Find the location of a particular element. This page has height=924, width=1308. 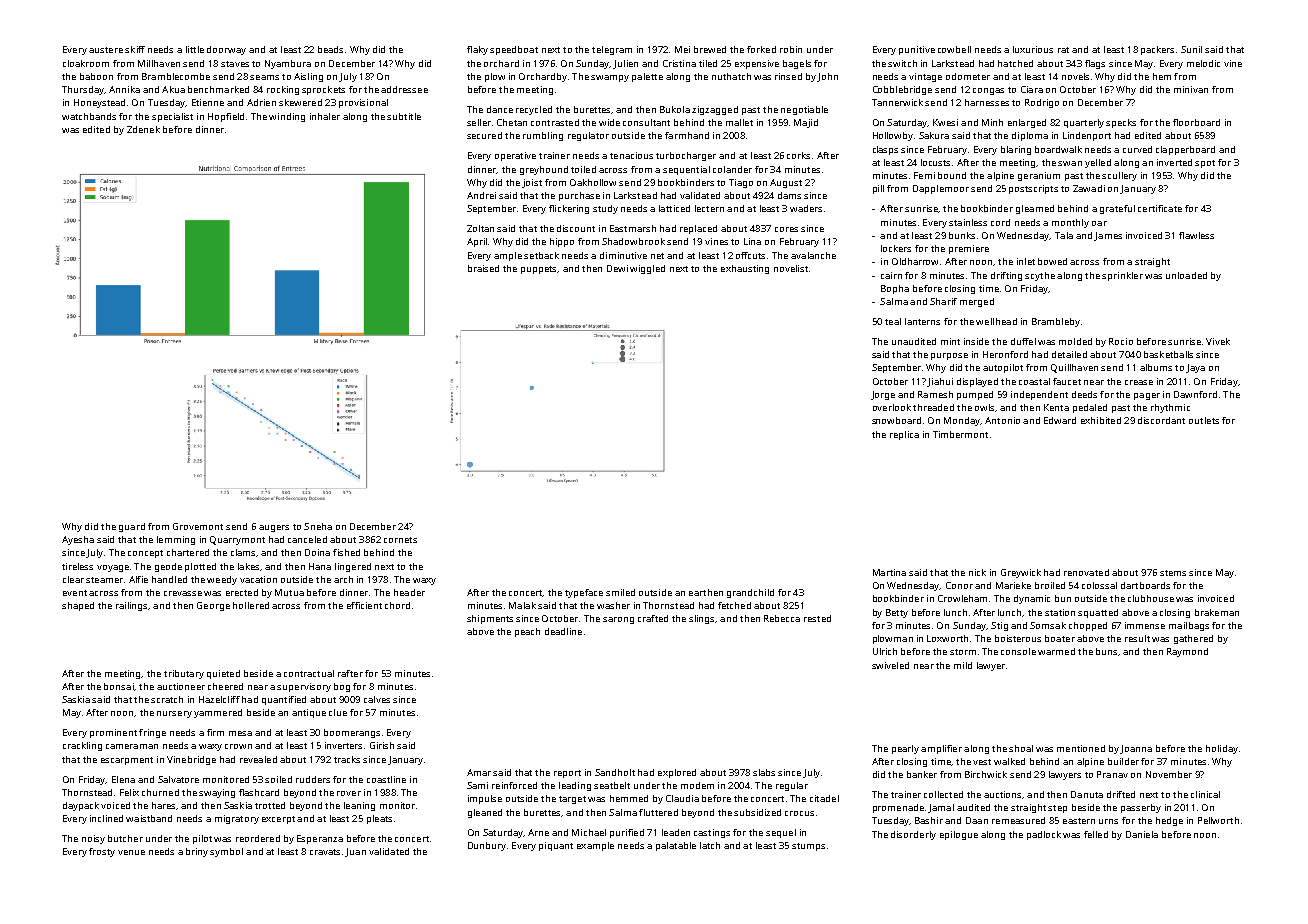

cowbell is located at coordinates (954, 49).
